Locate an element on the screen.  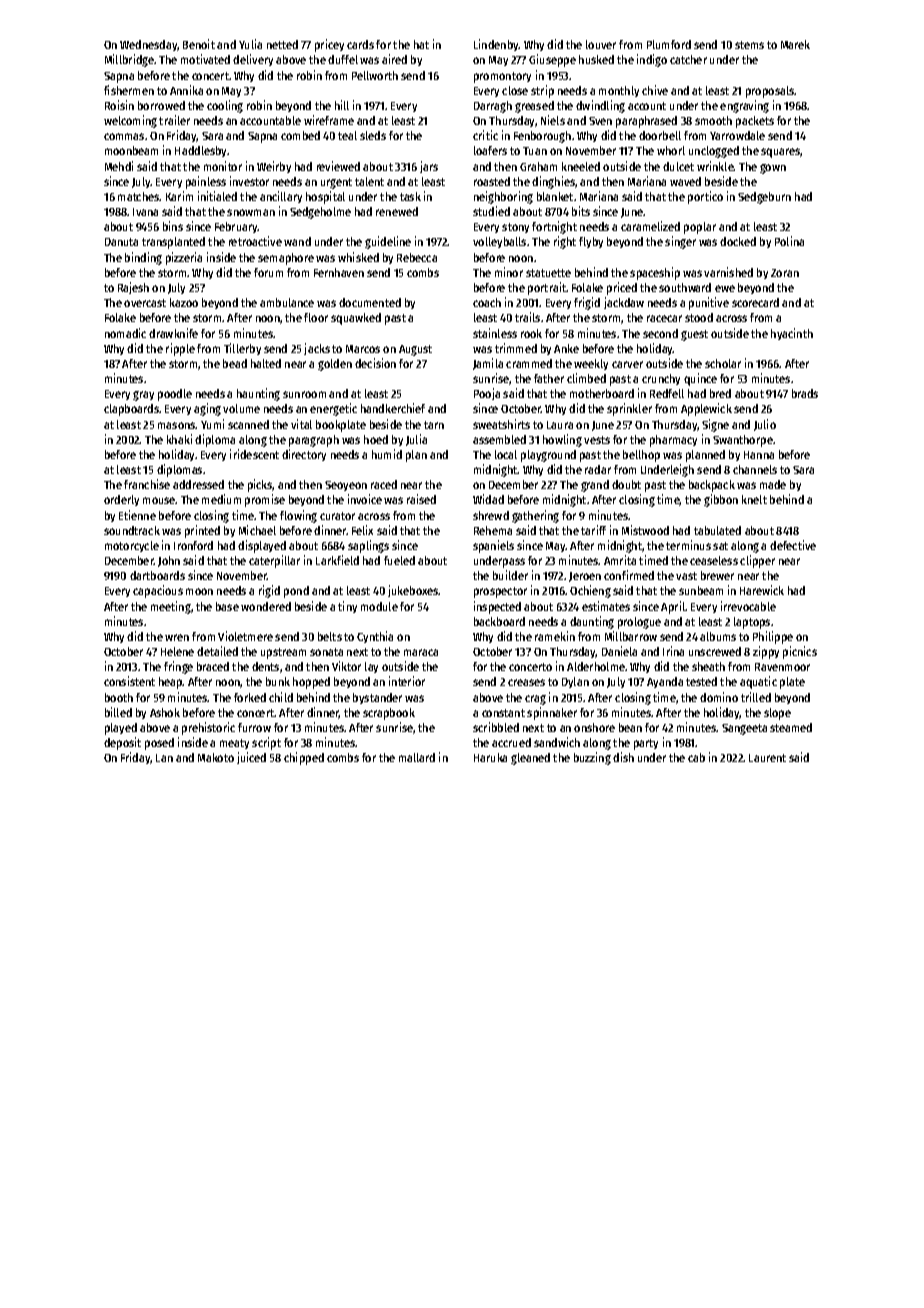
Laura is located at coordinates (560, 425).
